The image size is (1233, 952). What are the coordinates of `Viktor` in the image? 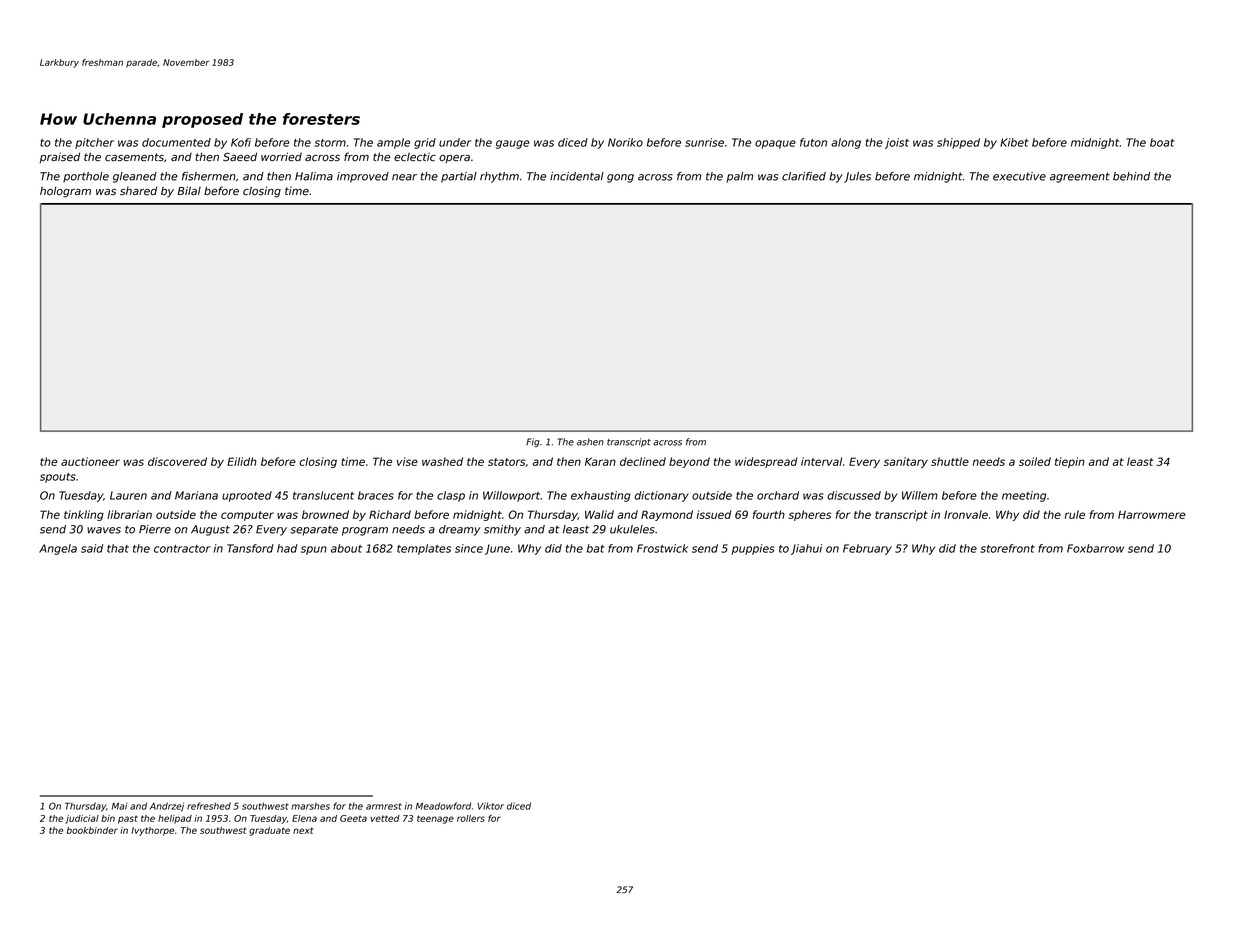 It's located at (490, 806).
